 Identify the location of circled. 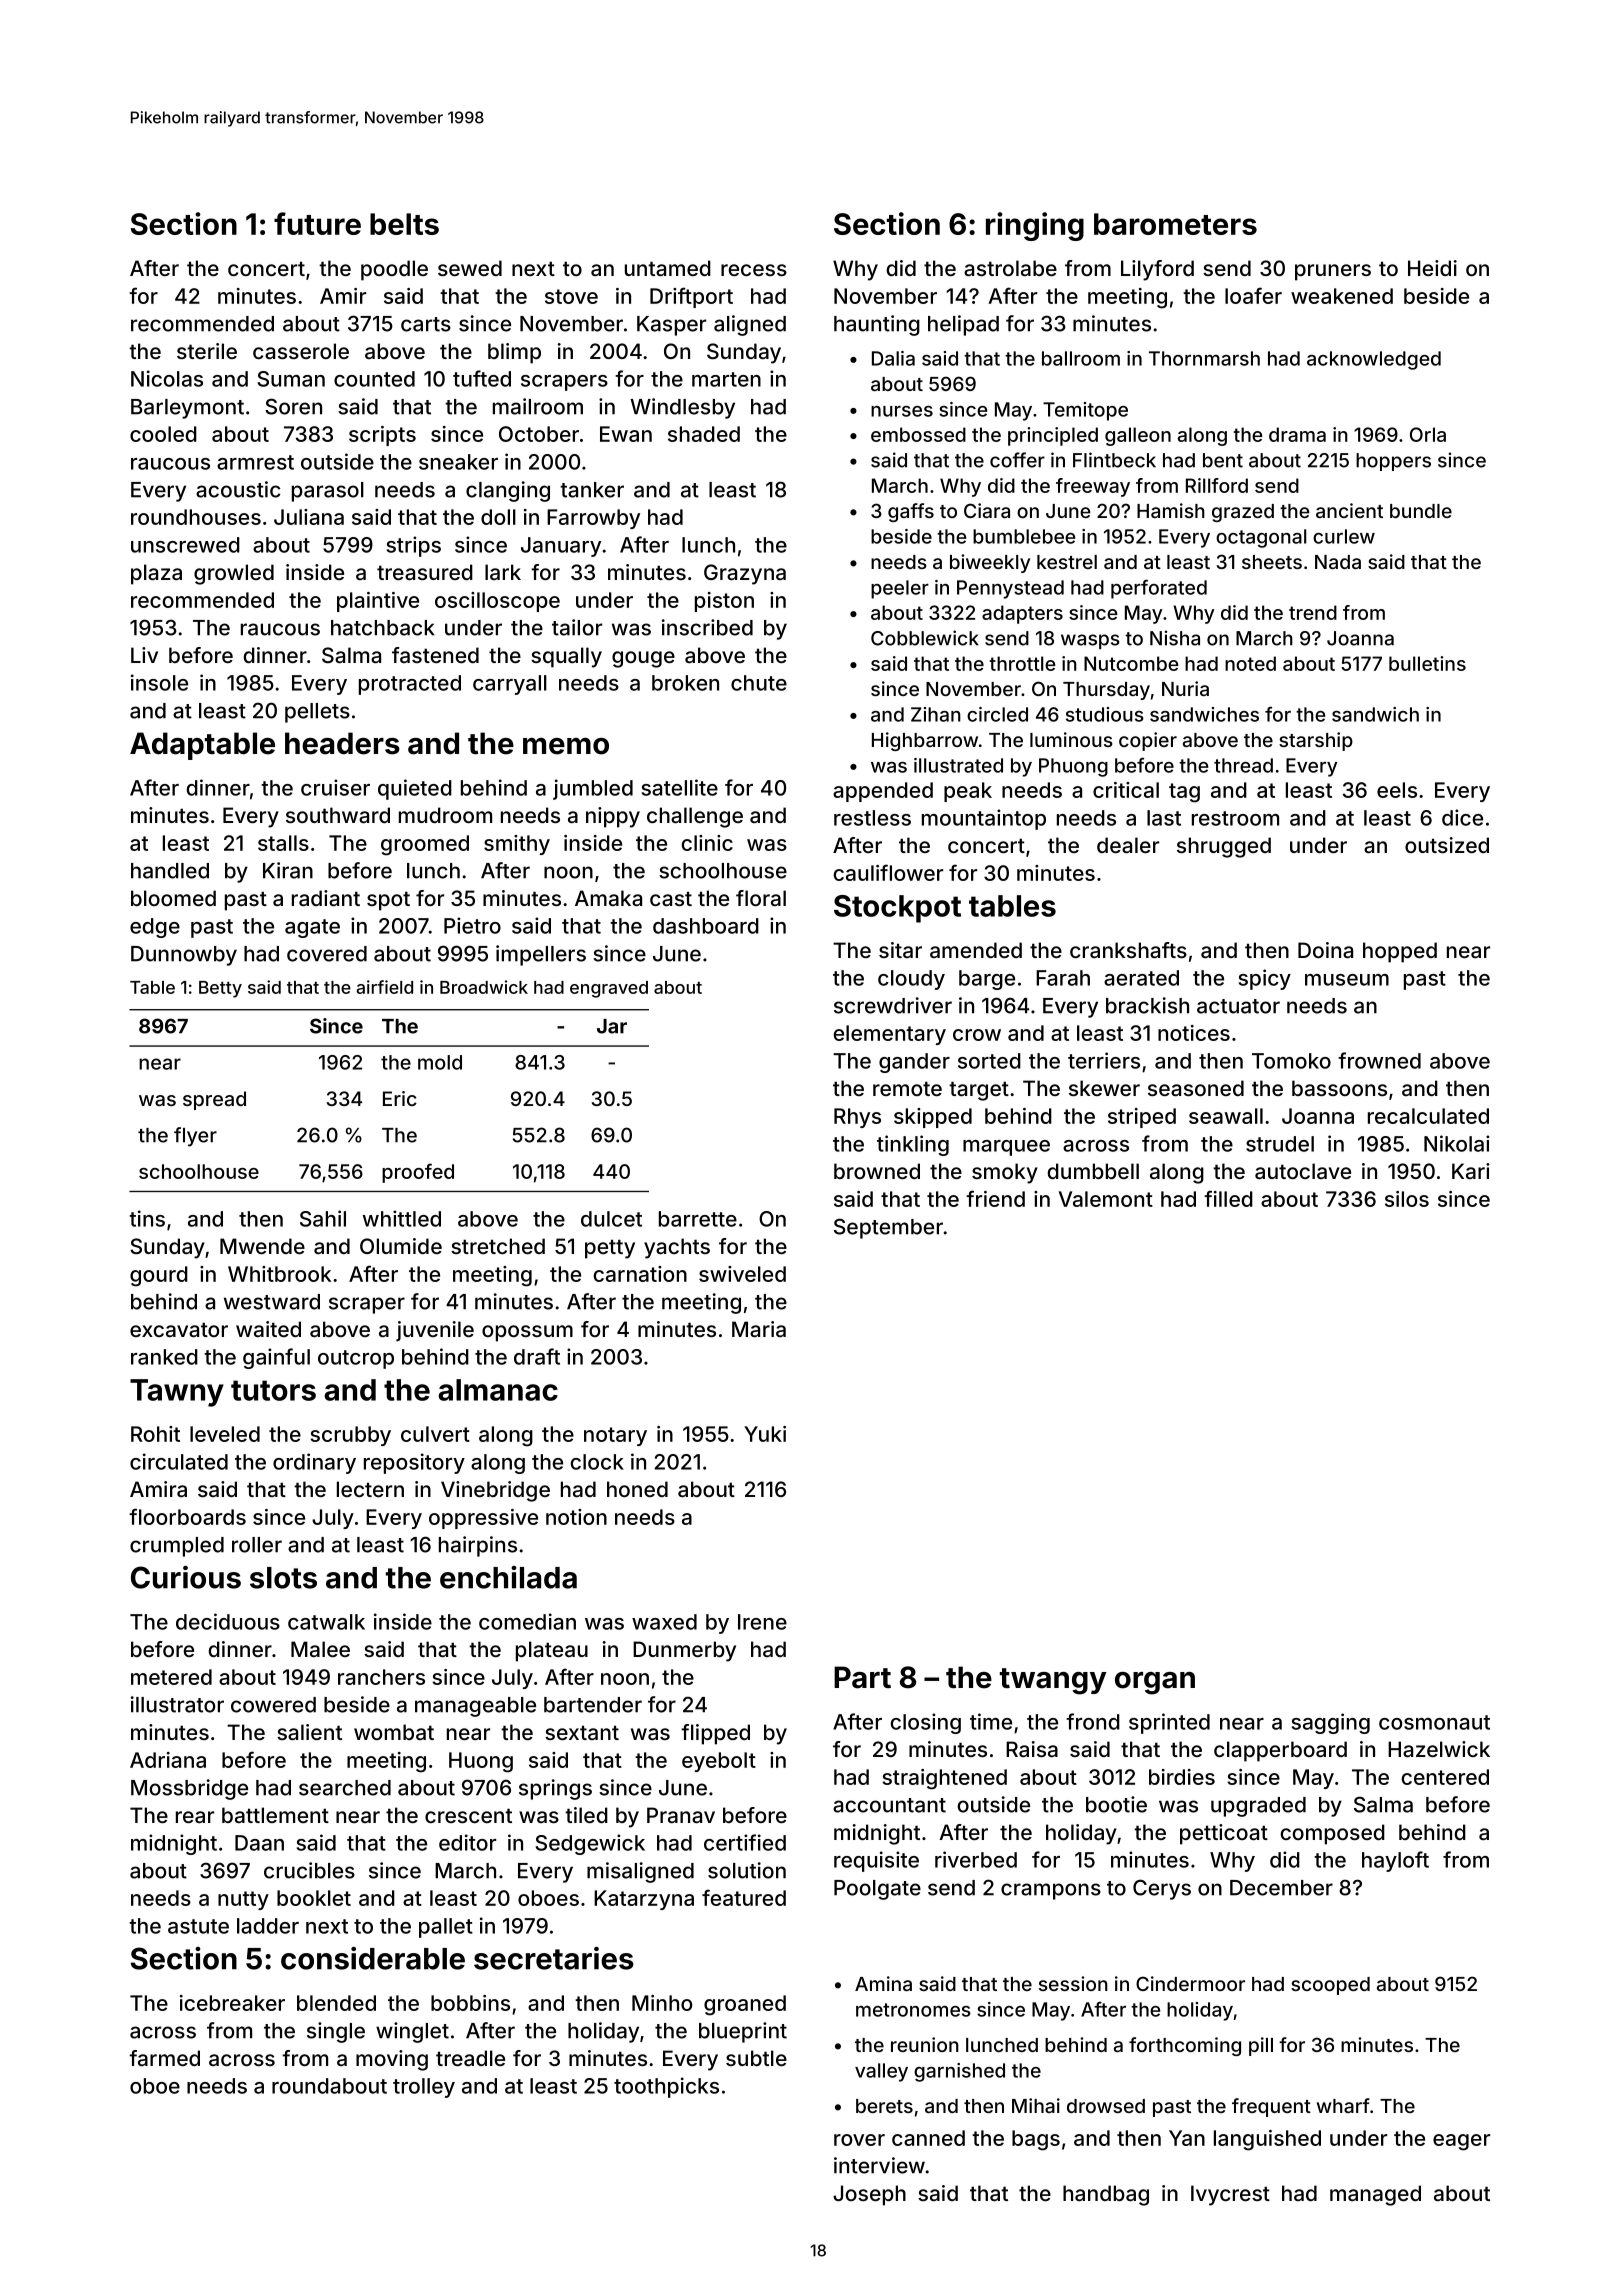
(997, 714).
